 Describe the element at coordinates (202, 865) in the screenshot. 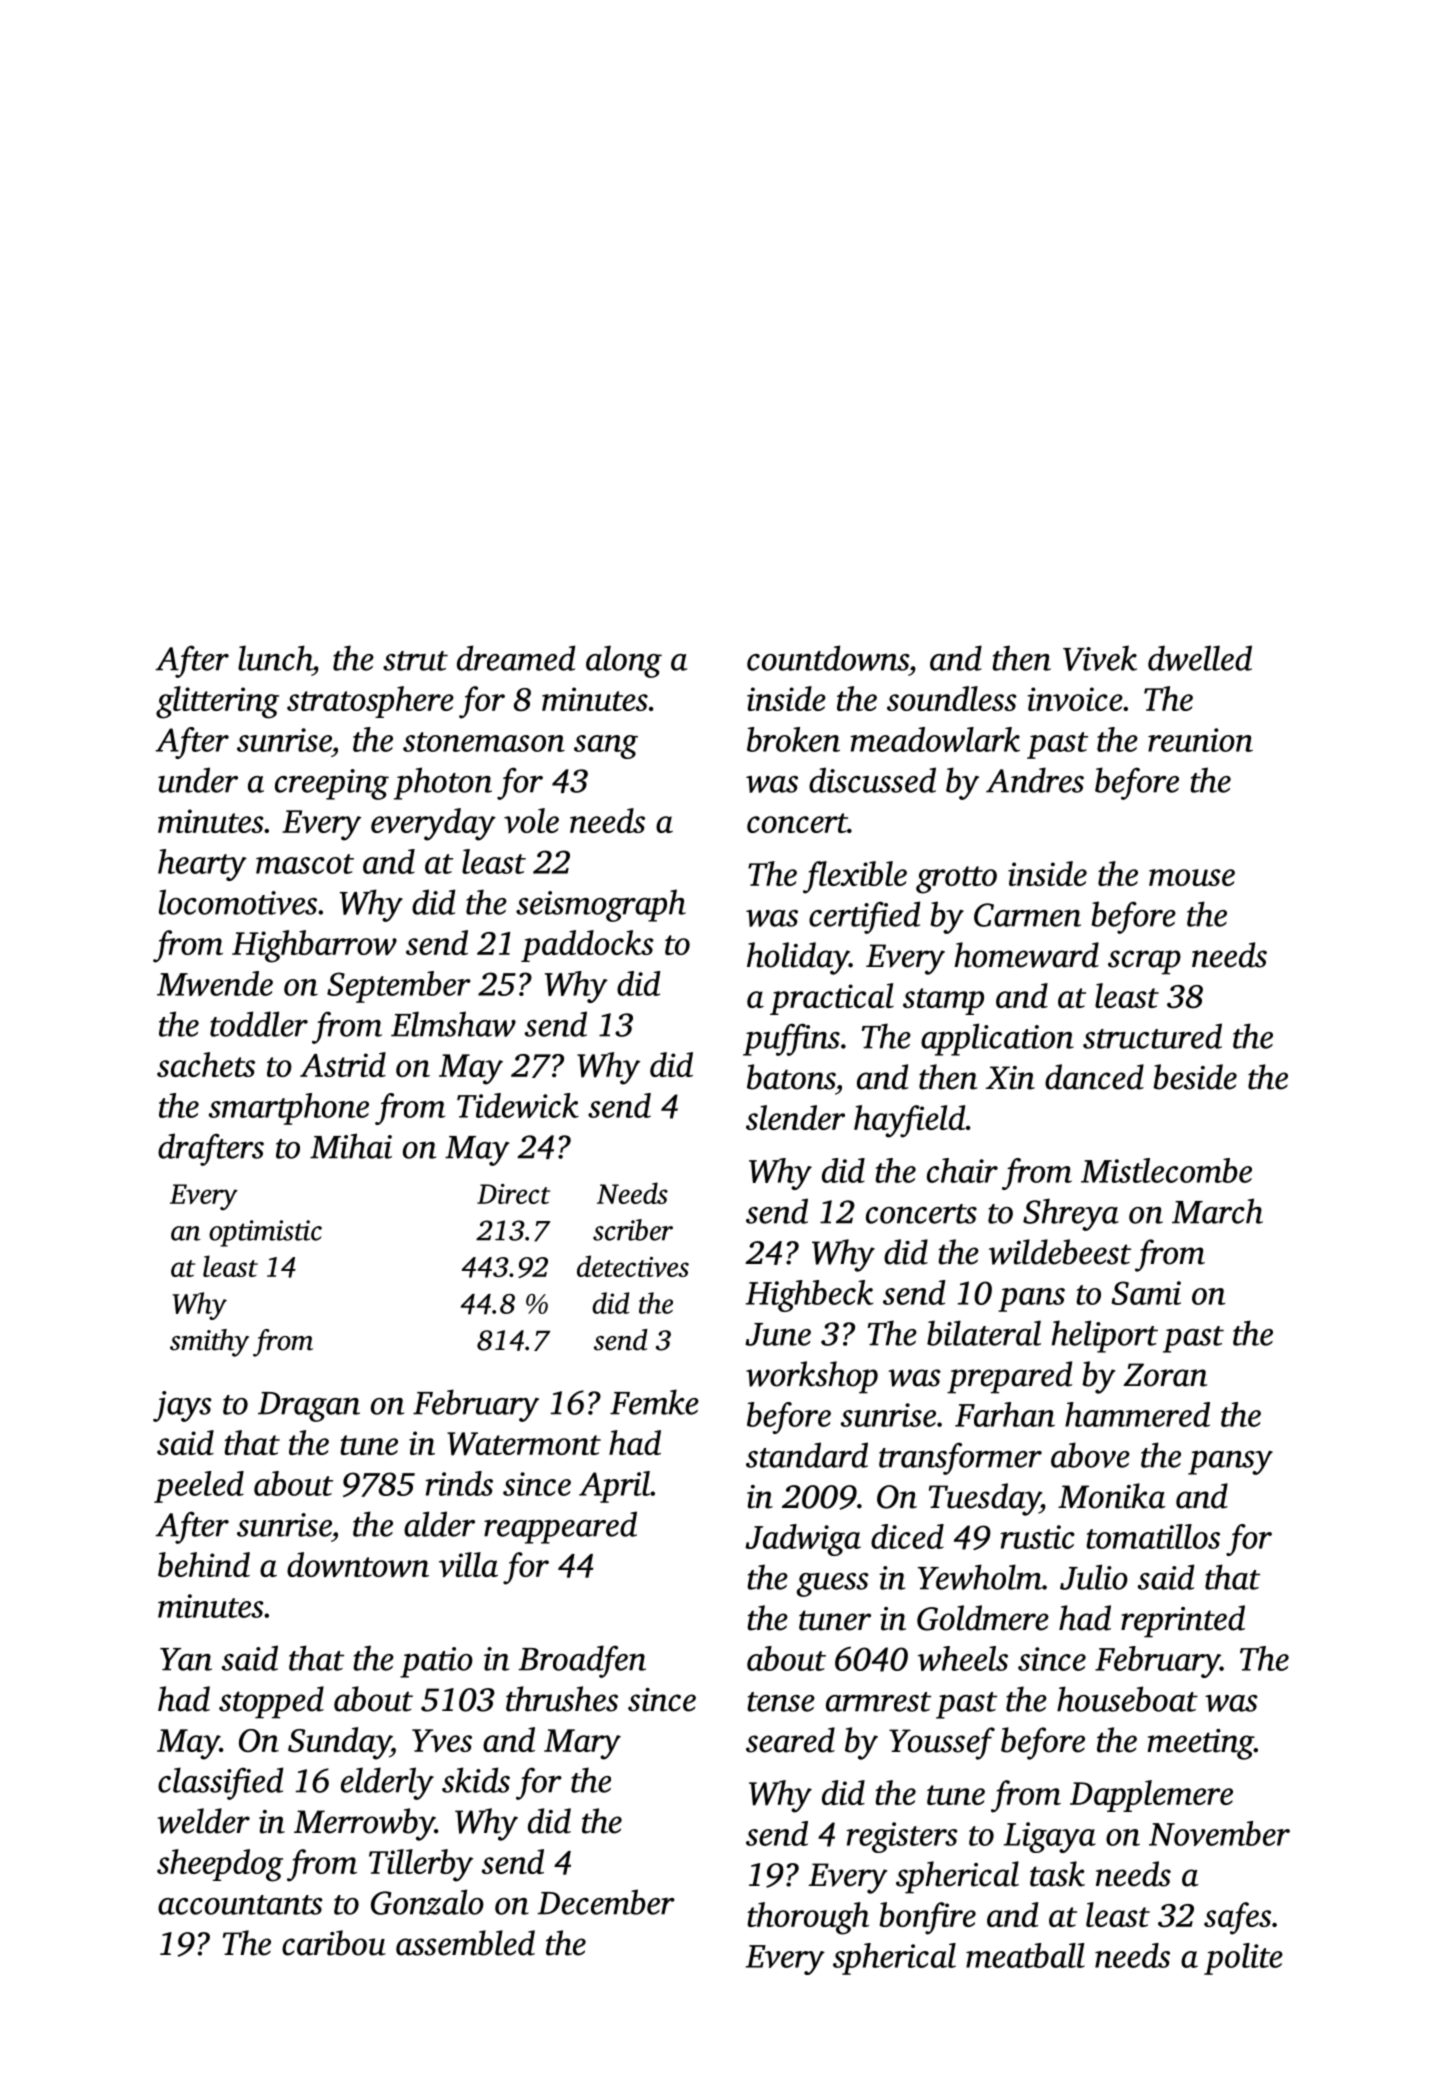

I see `hearty` at that location.
